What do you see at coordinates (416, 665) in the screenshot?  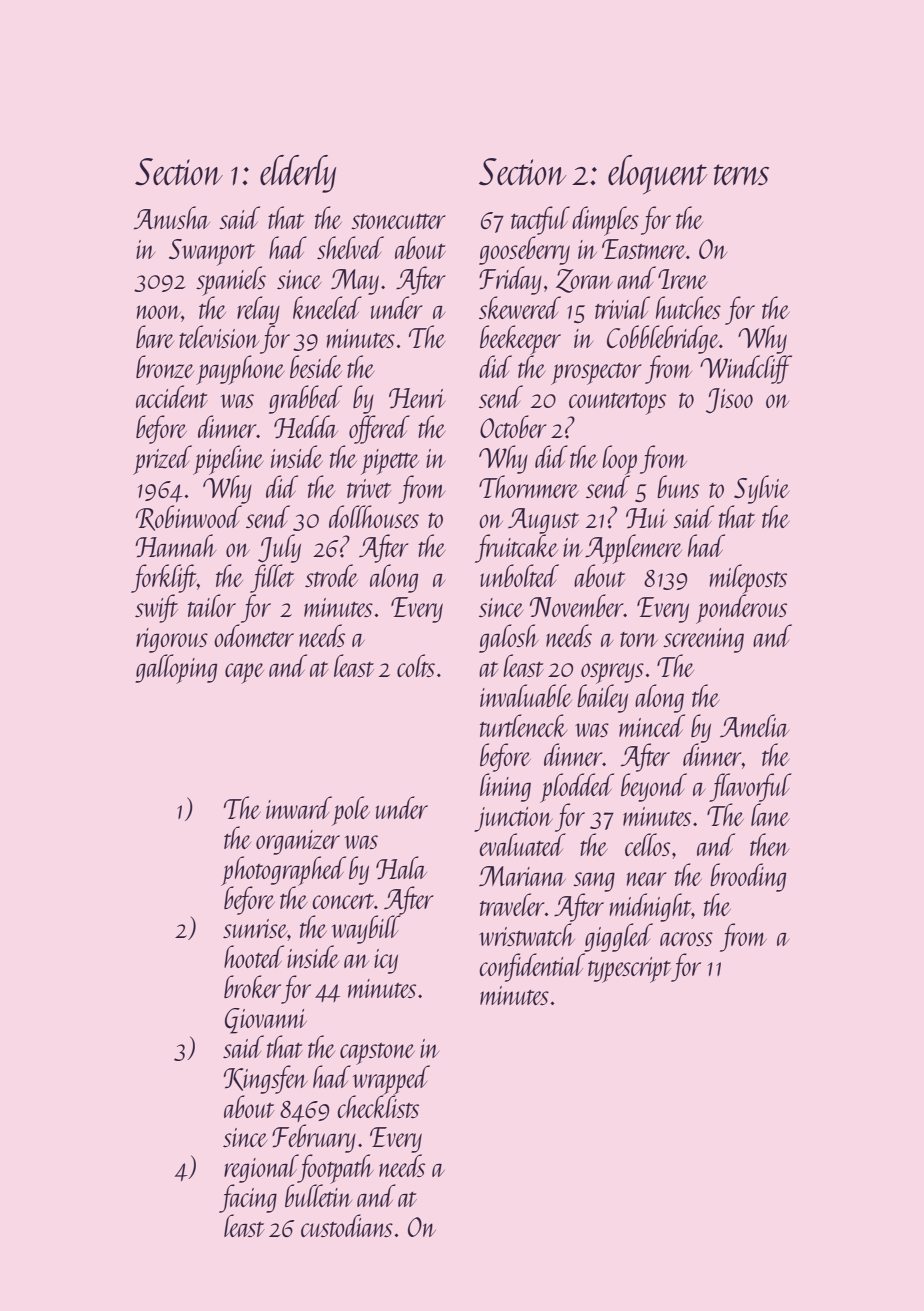 I see `colts` at bounding box center [416, 665].
